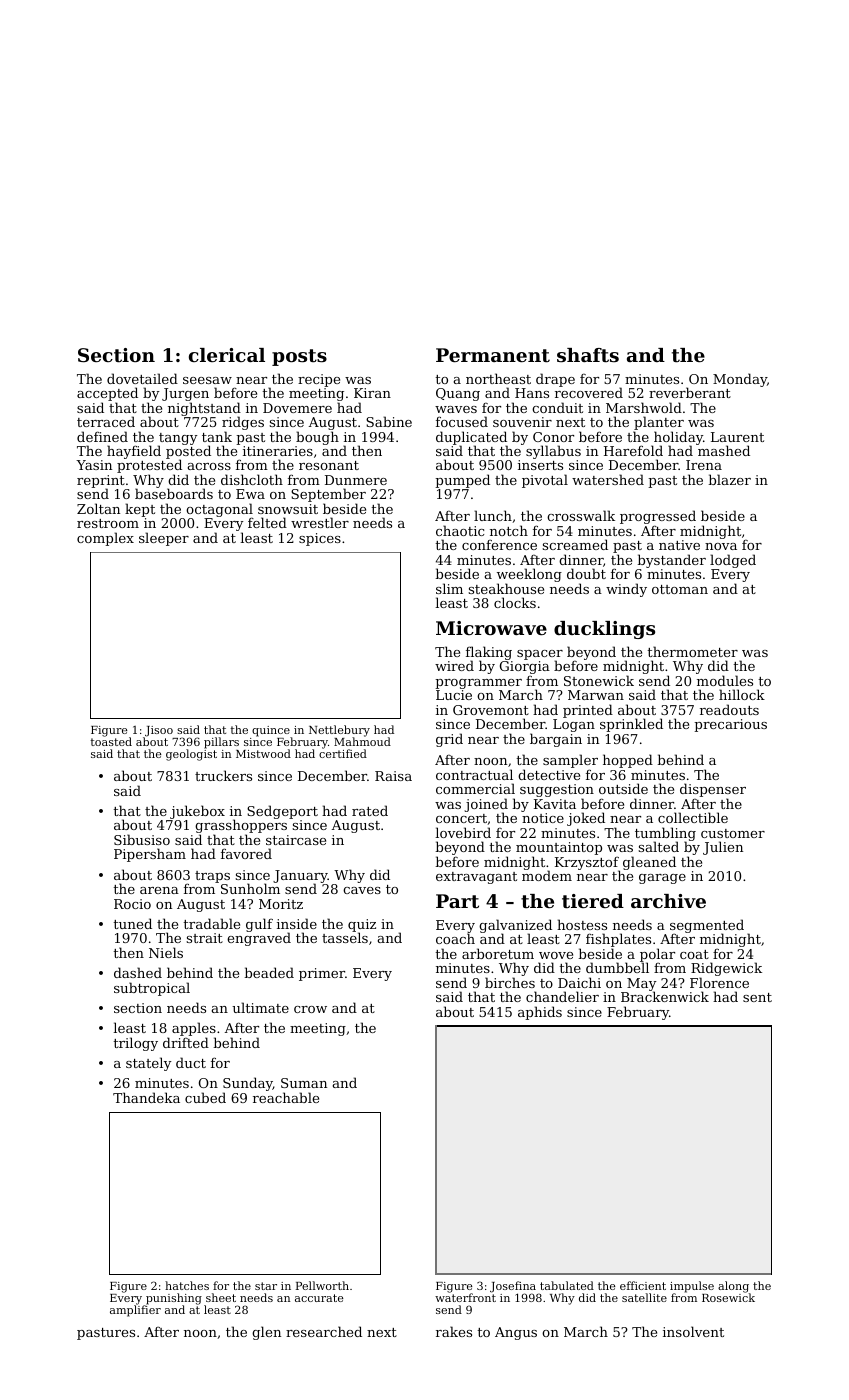 This screenshot has width=849, height=1400. What do you see at coordinates (135, 1311) in the screenshot?
I see `amplifier` at bounding box center [135, 1311].
